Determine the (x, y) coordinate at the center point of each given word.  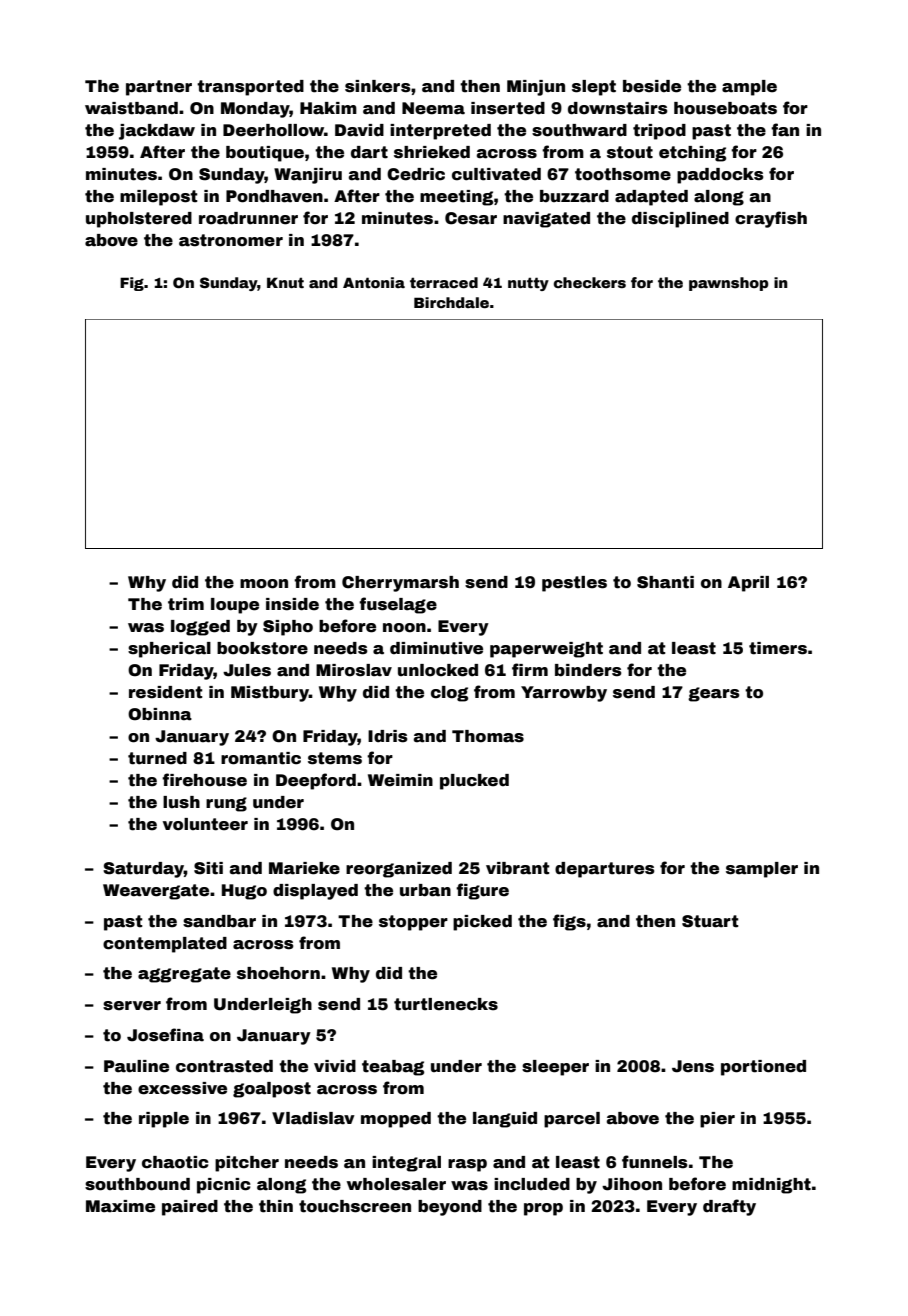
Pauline (136, 1066)
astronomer (231, 240)
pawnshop (729, 284)
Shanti (665, 582)
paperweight (546, 650)
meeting (456, 198)
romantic (261, 758)
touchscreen (355, 1206)
